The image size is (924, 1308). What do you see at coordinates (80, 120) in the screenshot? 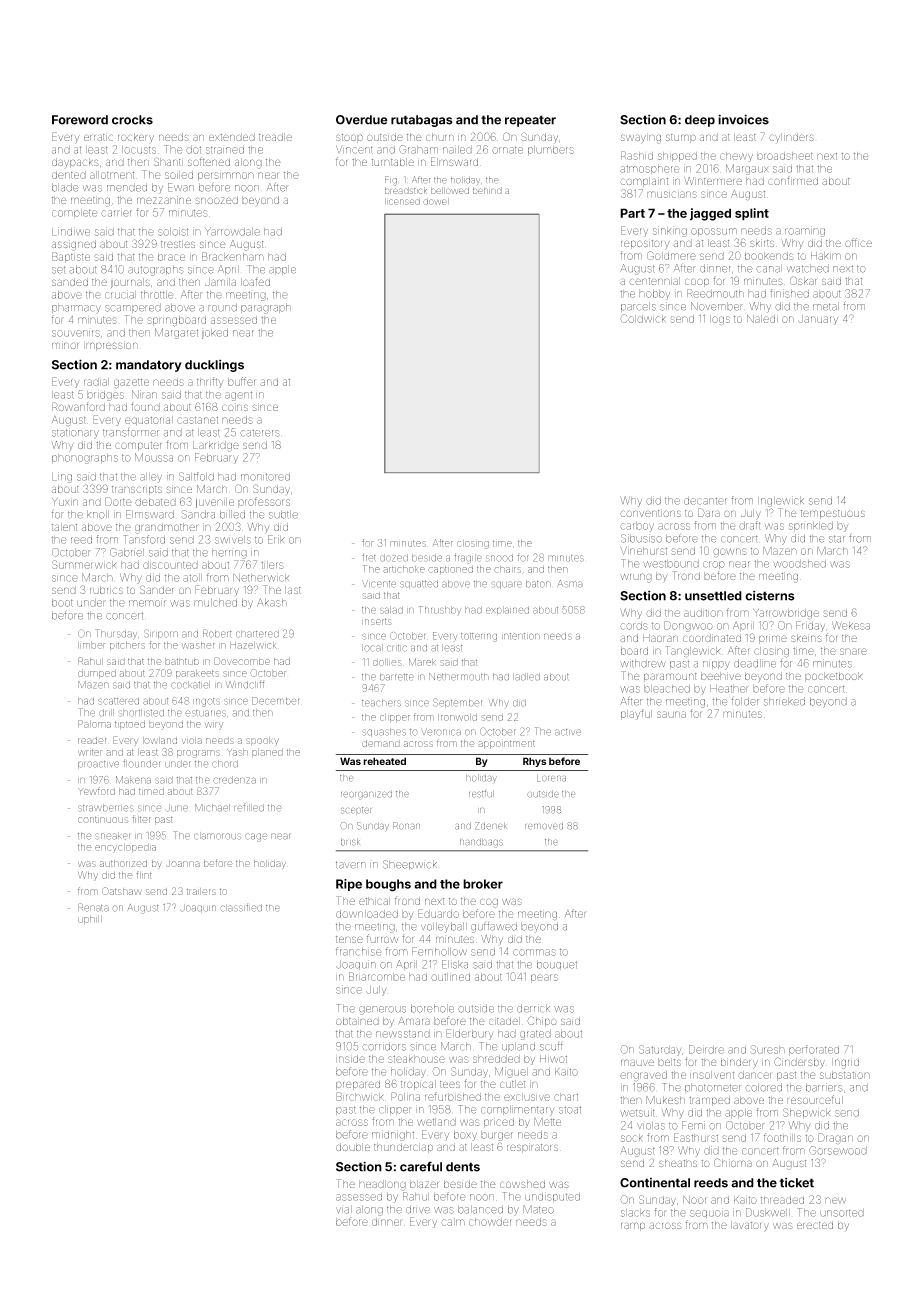
I see `Foreword` at bounding box center [80, 120].
